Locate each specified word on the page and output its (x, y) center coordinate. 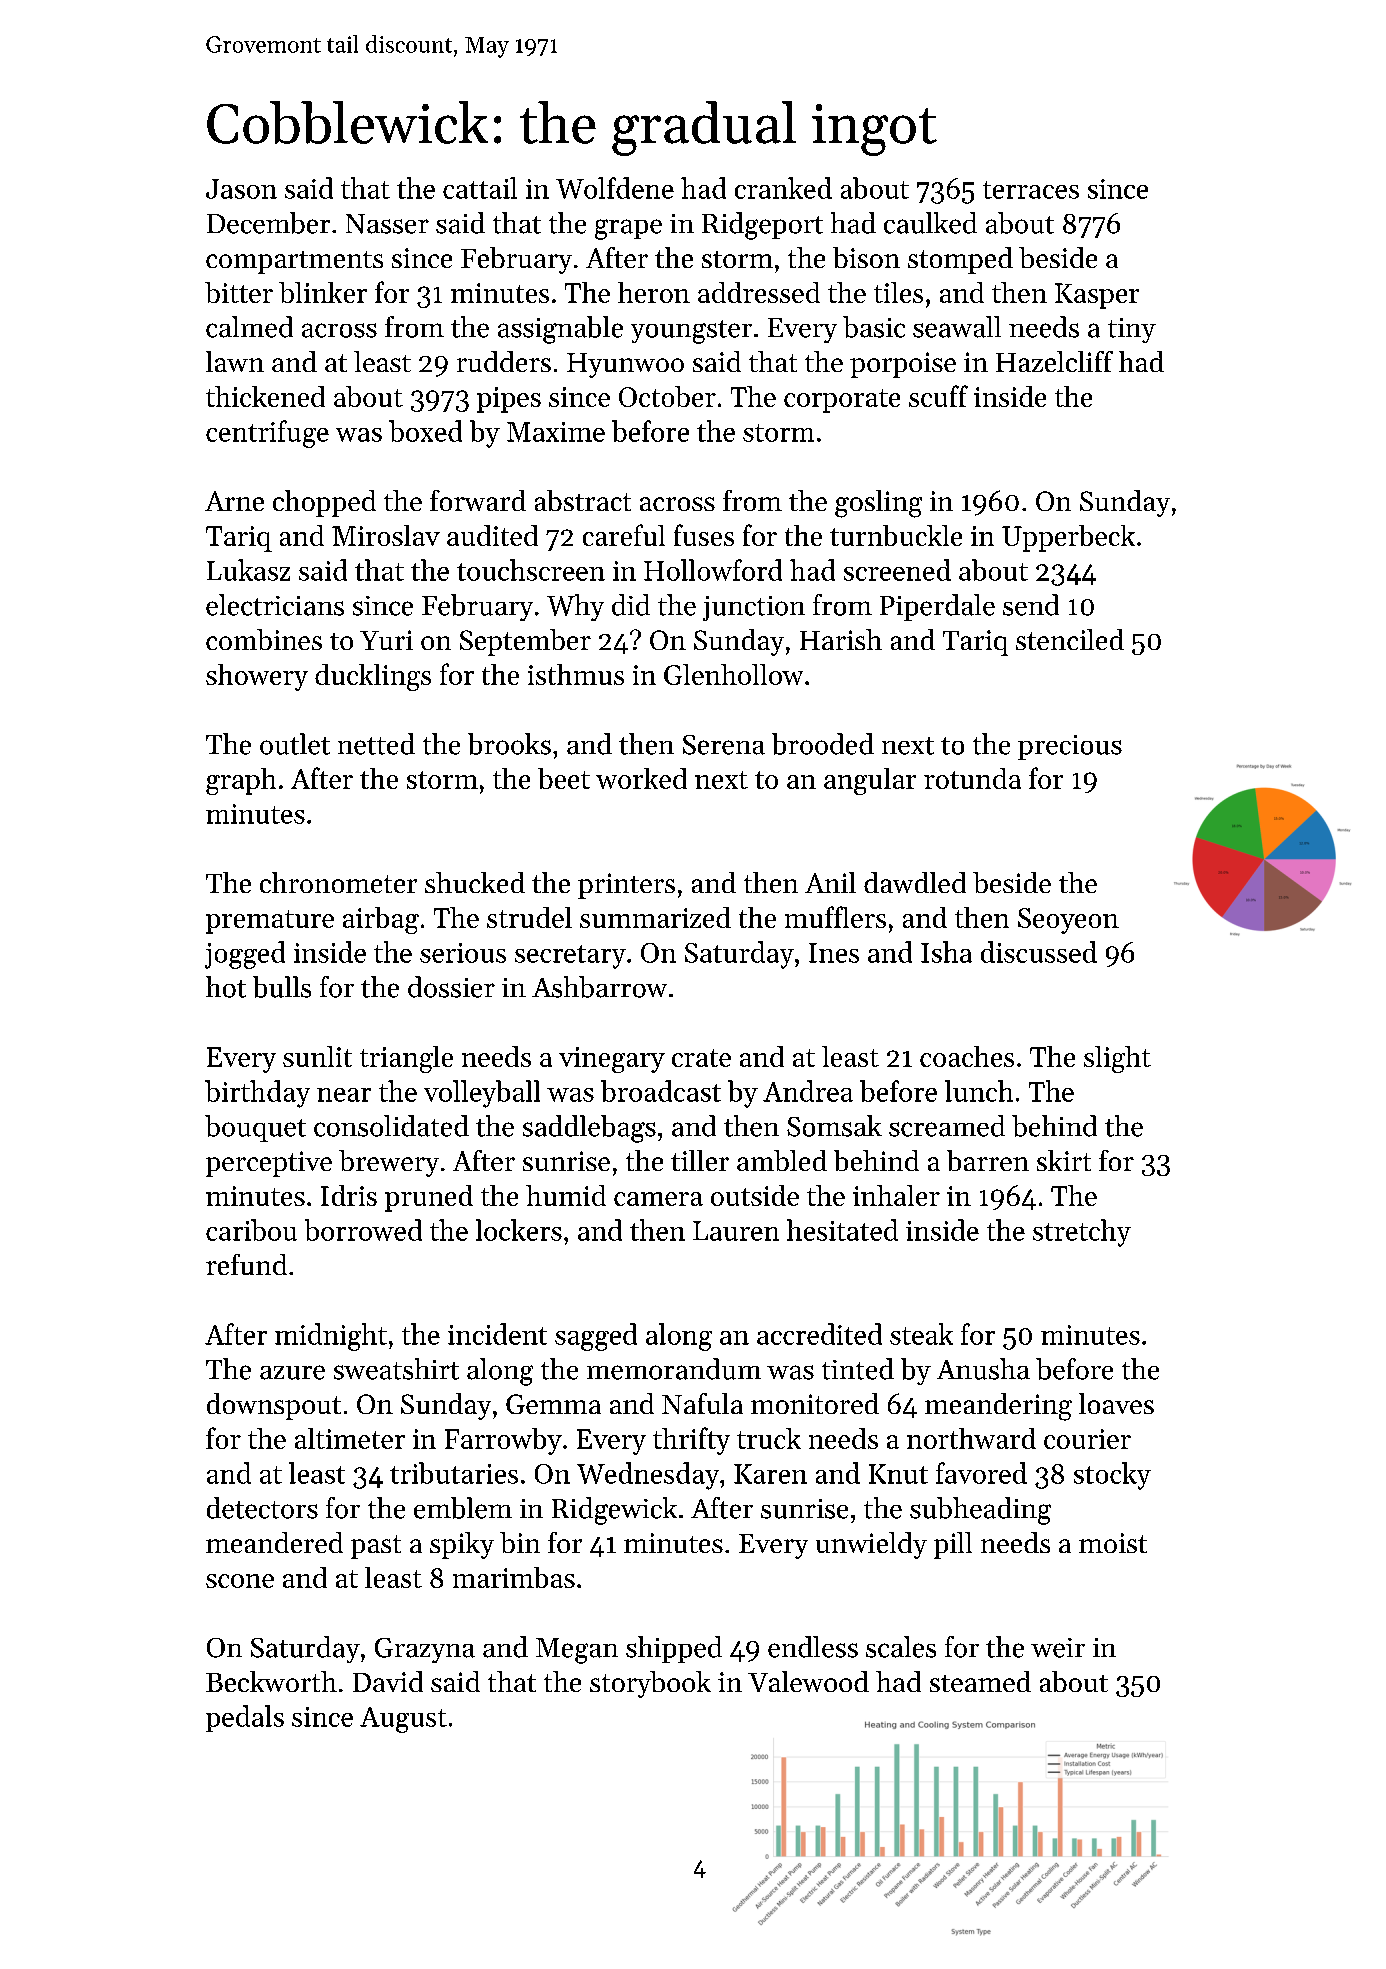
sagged (596, 1337)
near (344, 1095)
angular (870, 781)
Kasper (1097, 296)
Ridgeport (762, 226)
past (376, 1547)
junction (754, 608)
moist (1113, 1543)
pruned (429, 1198)
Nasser (387, 224)
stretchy (1082, 1233)
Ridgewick (614, 1511)
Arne (234, 501)
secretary (570, 957)
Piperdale (937, 607)
